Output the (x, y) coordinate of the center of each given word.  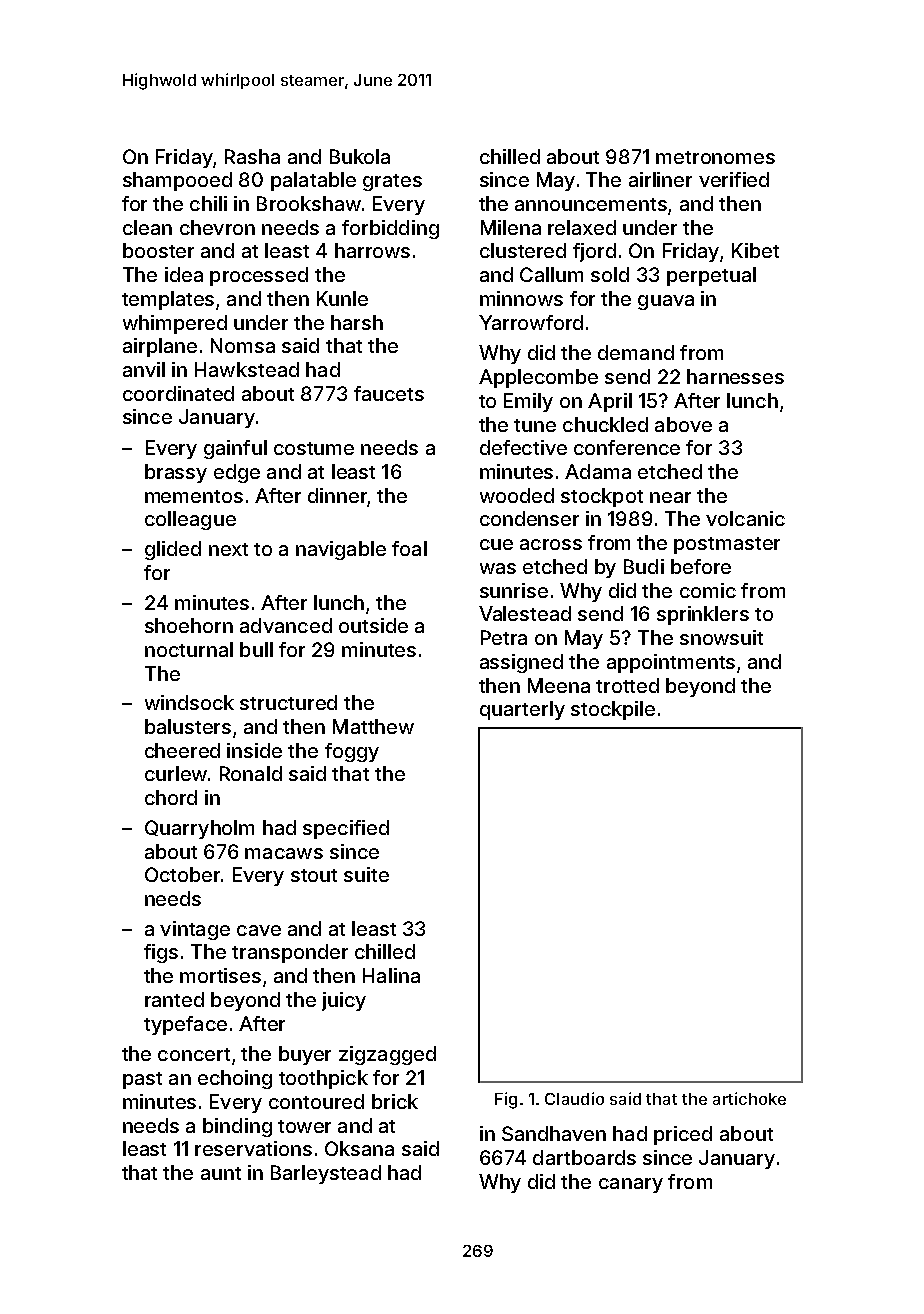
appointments (671, 663)
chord (171, 797)
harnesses (735, 376)
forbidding (390, 229)
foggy (352, 752)
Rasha (252, 156)
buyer (305, 1055)
